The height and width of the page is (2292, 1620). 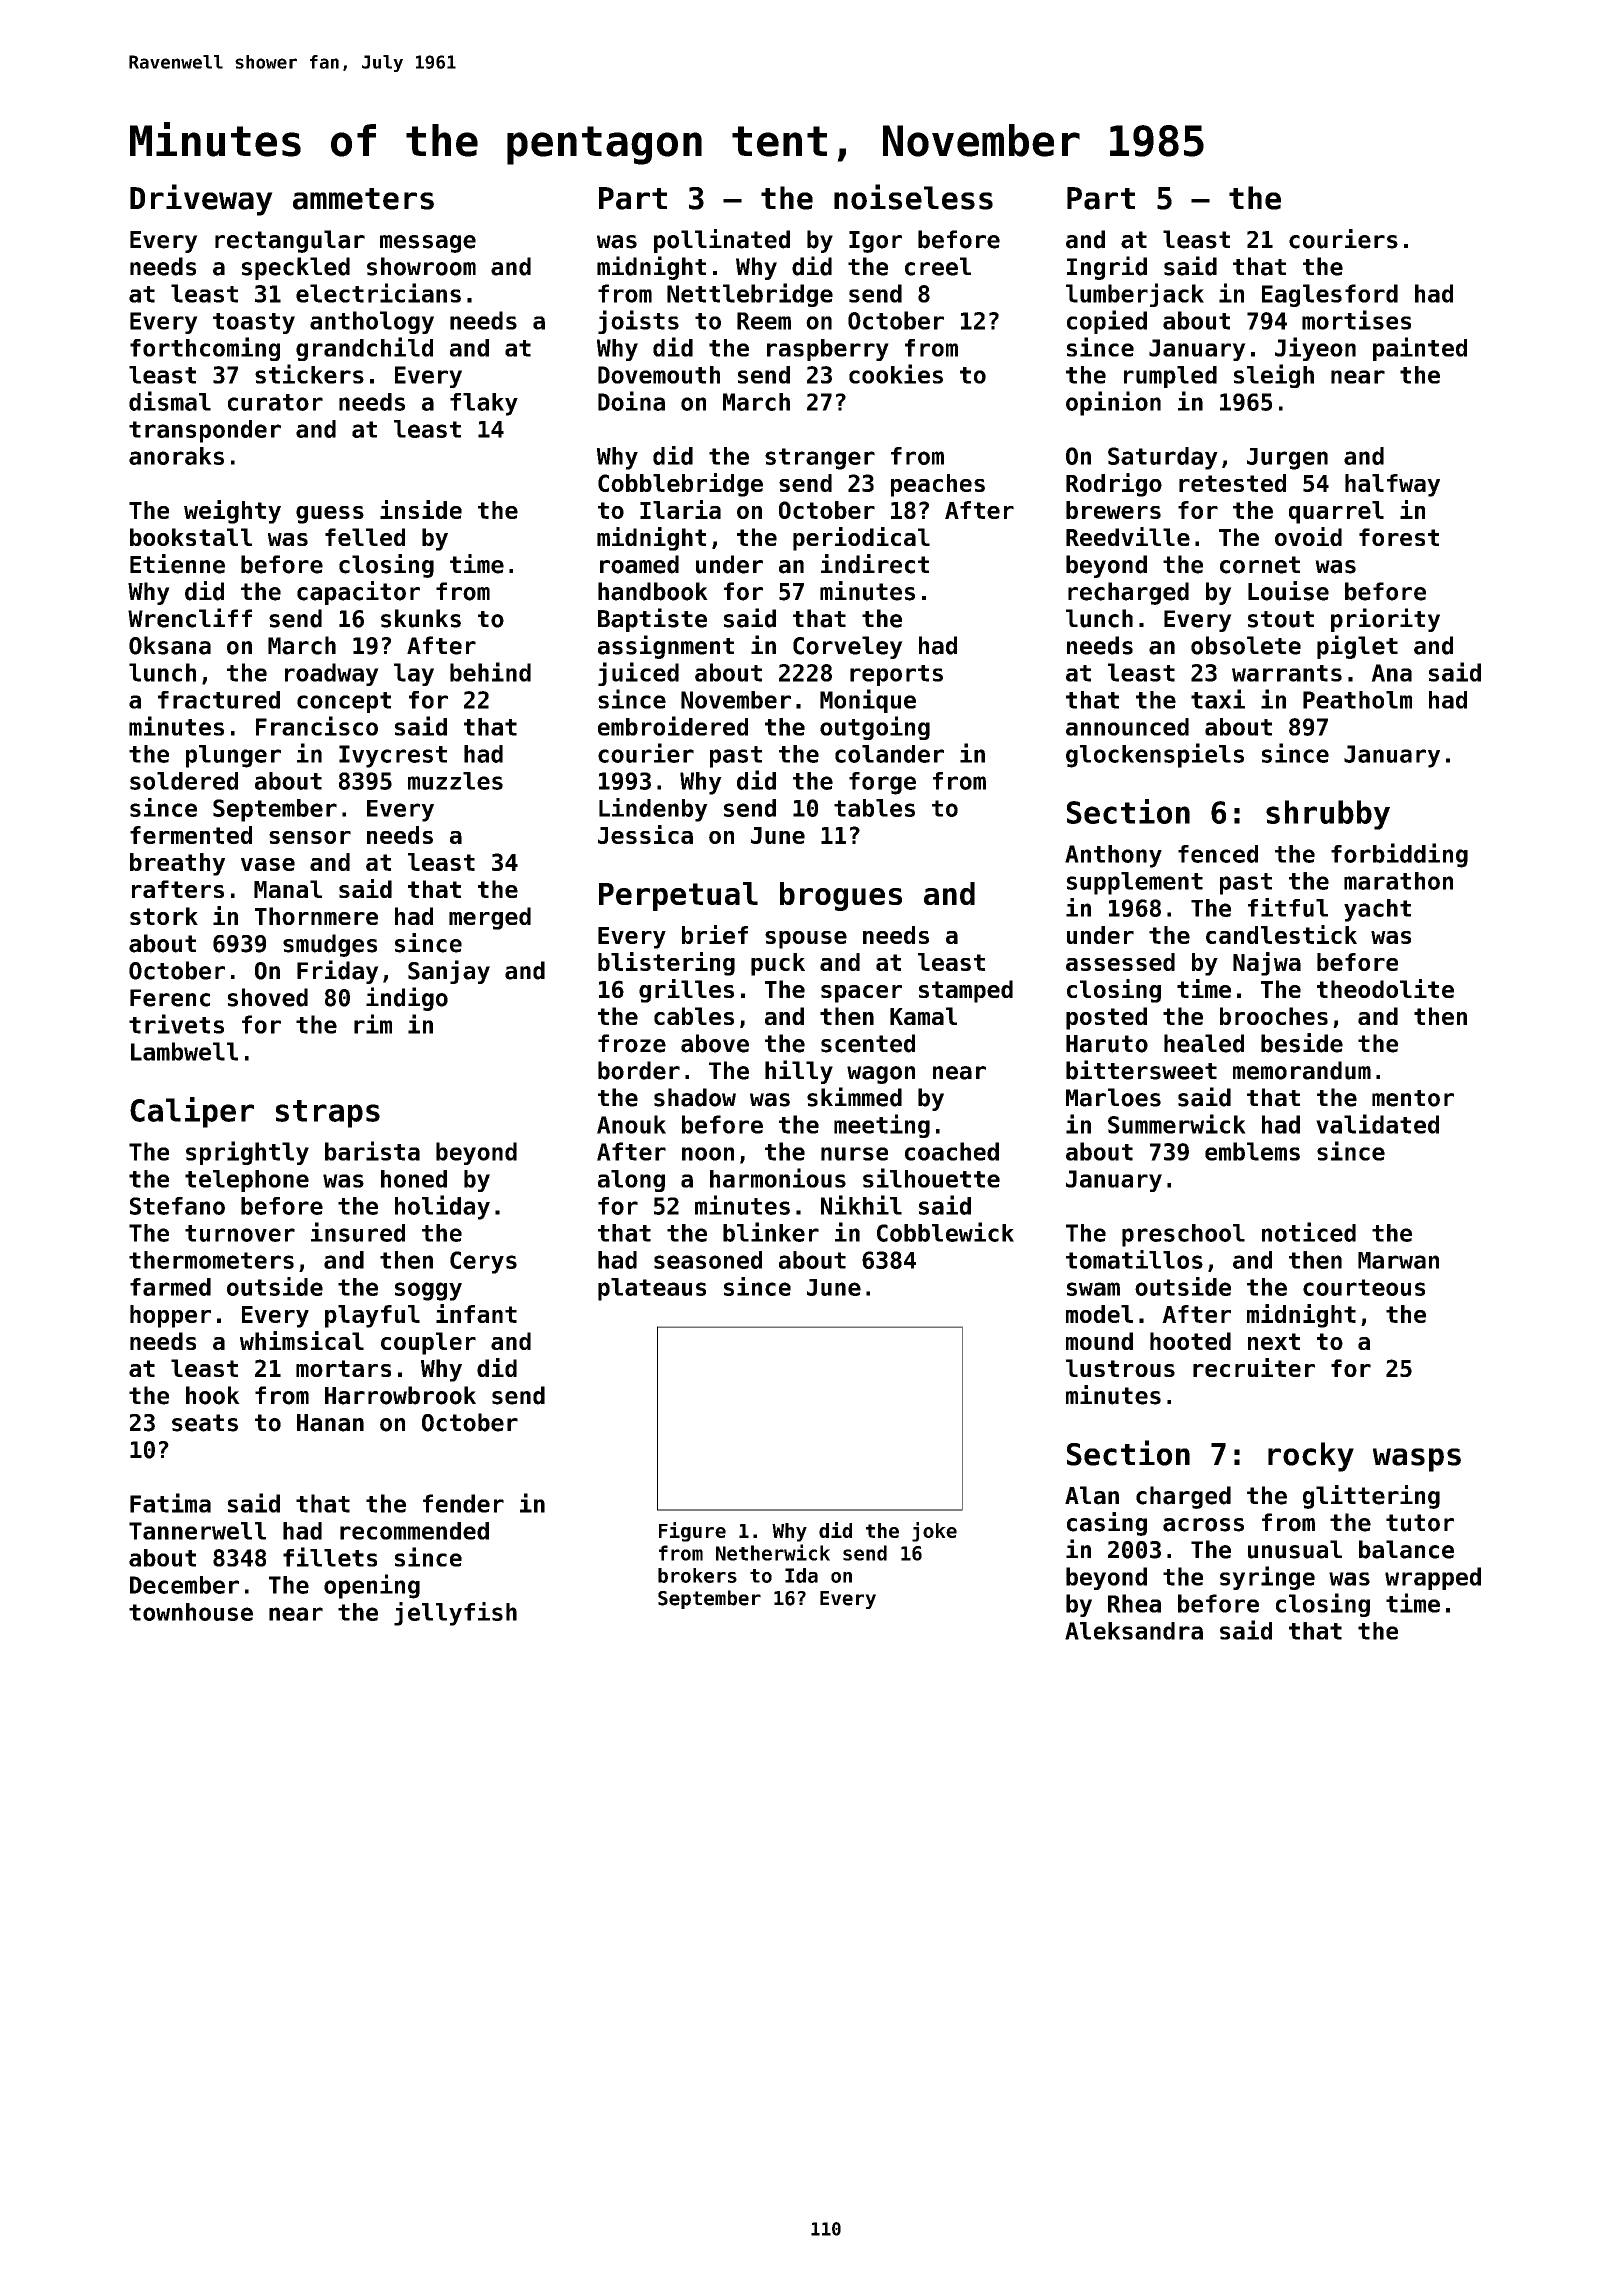 I want to click on Marwan, so click(x=1398, y=1260).
